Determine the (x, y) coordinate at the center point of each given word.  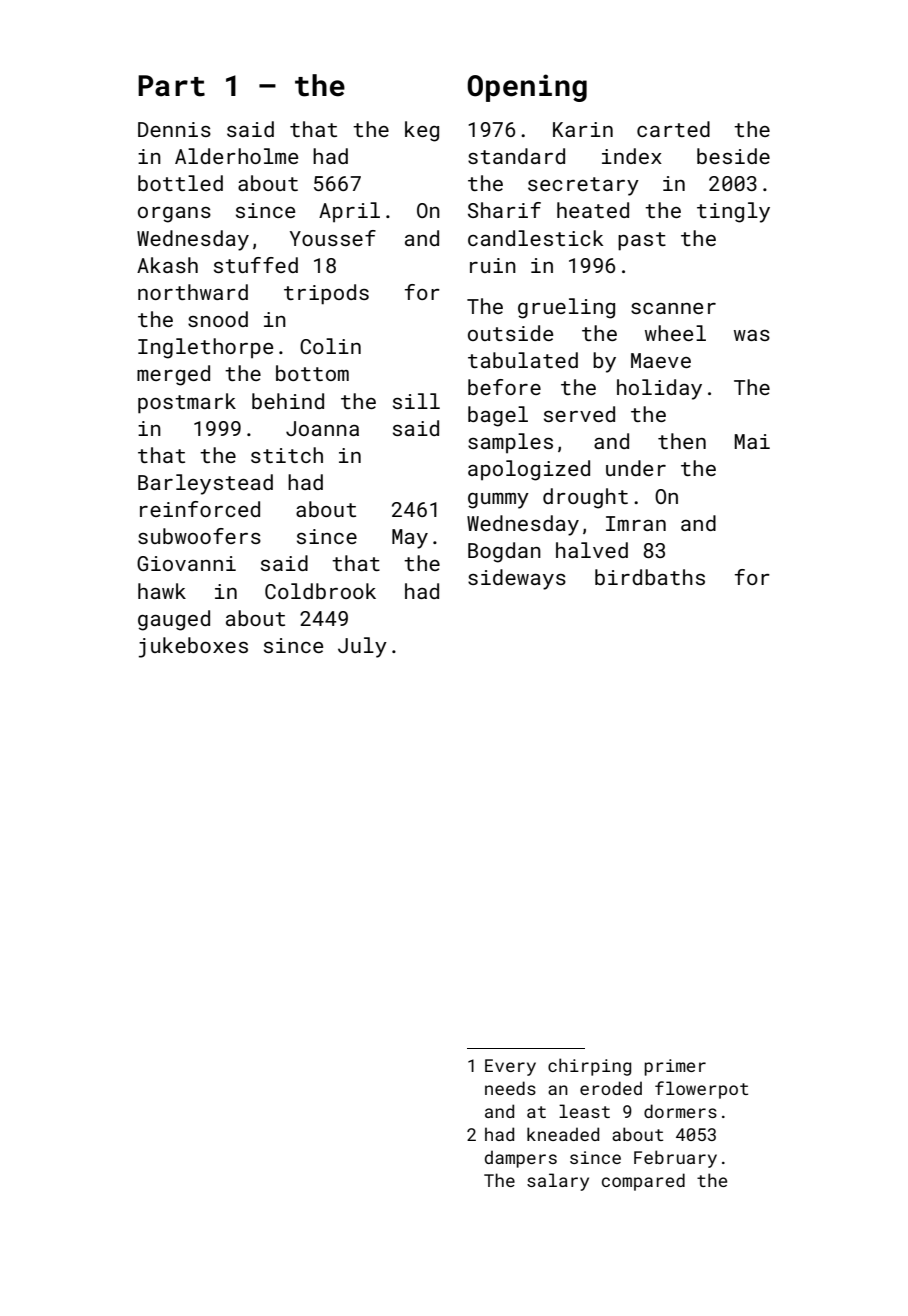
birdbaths (650, 577)
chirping (589, 1067)
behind (288, 401)
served (579, 414)
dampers (521, 1159)
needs (510, 1088)
